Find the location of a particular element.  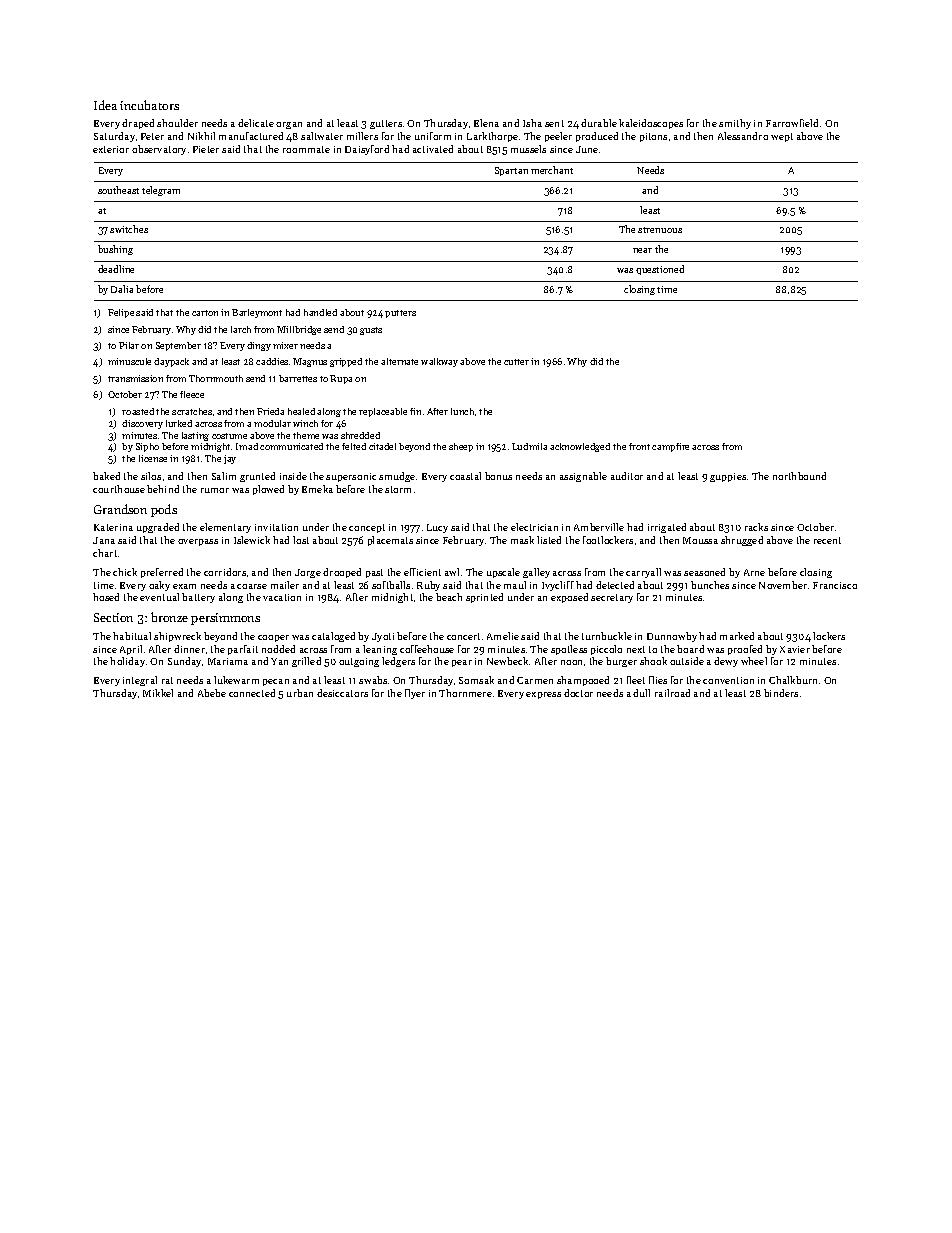

Pilar is located at coordinates (129, 345).
